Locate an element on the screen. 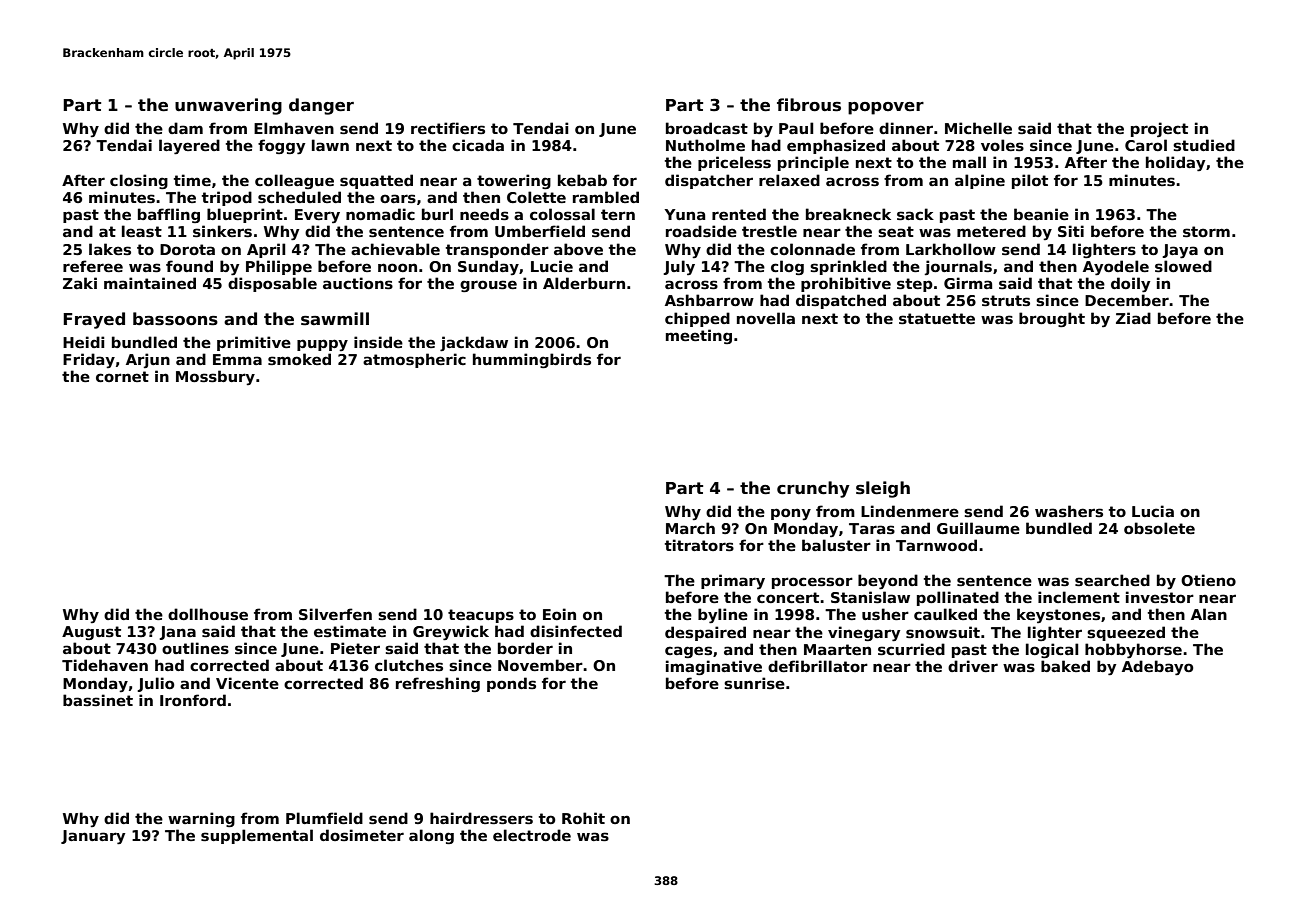  Rohit is located at coordinates (583, 818).
